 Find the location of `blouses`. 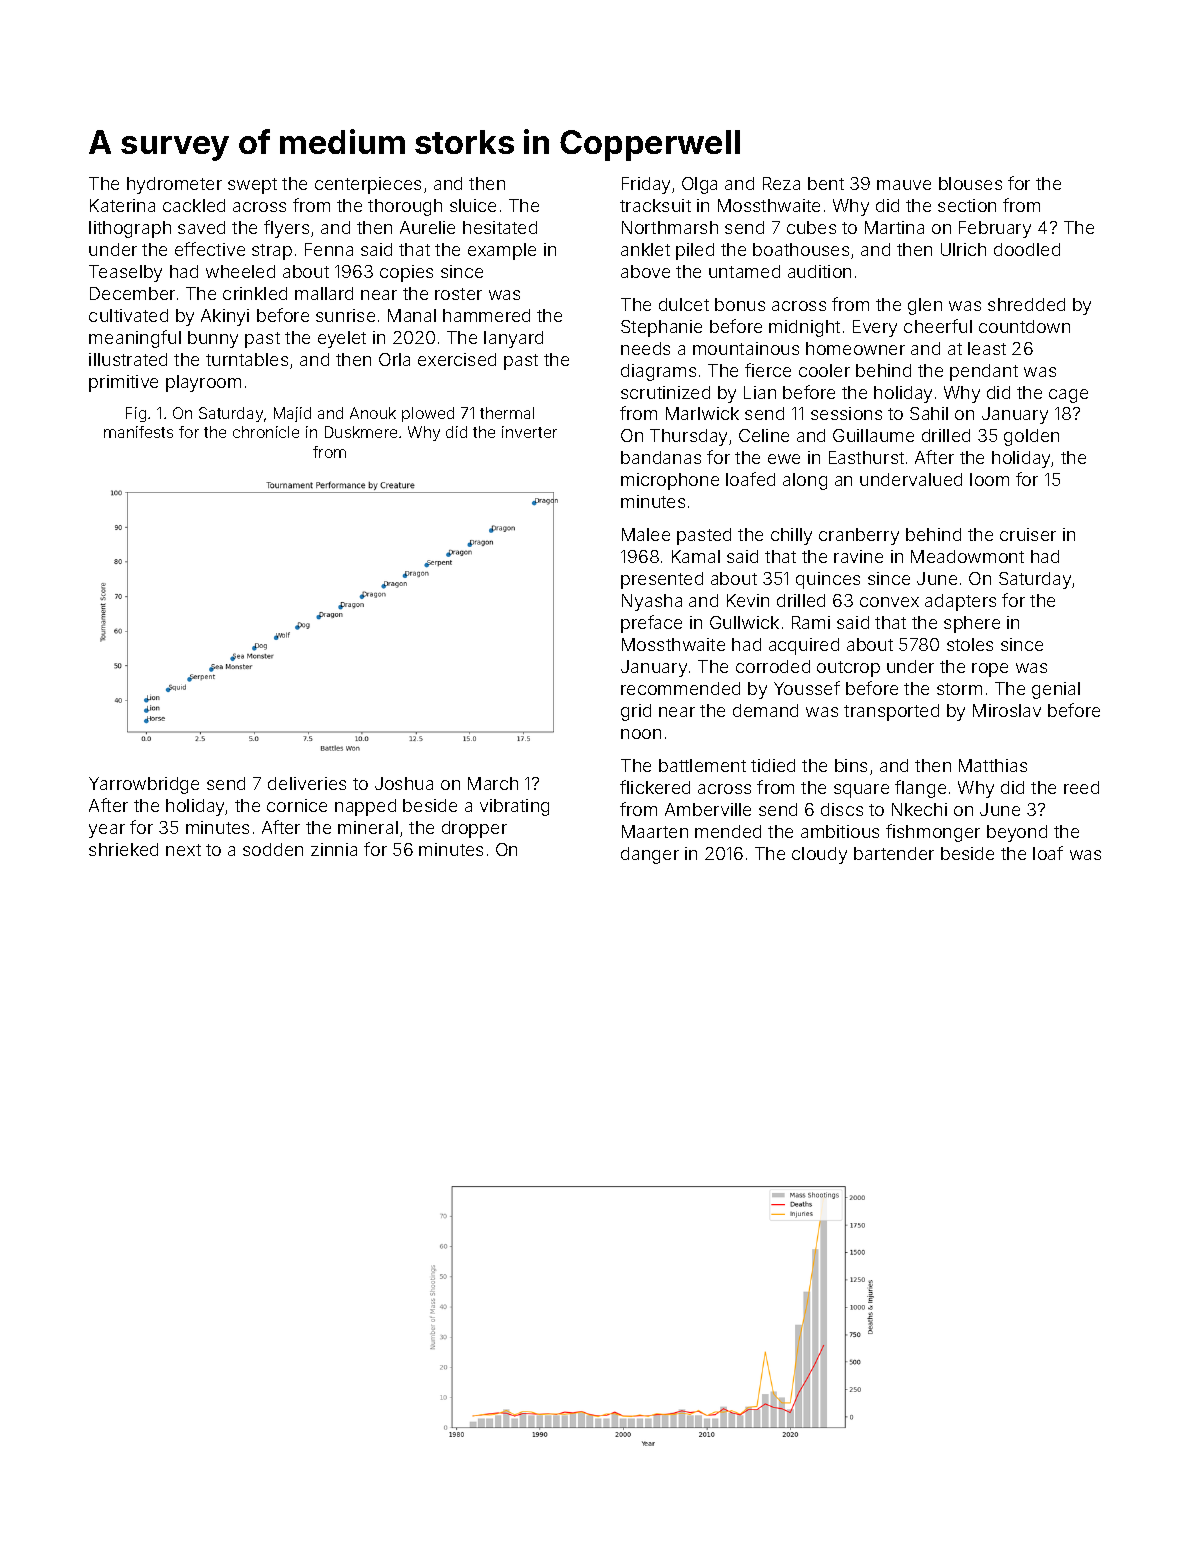

blouses is located at coordinates (970, 183).
